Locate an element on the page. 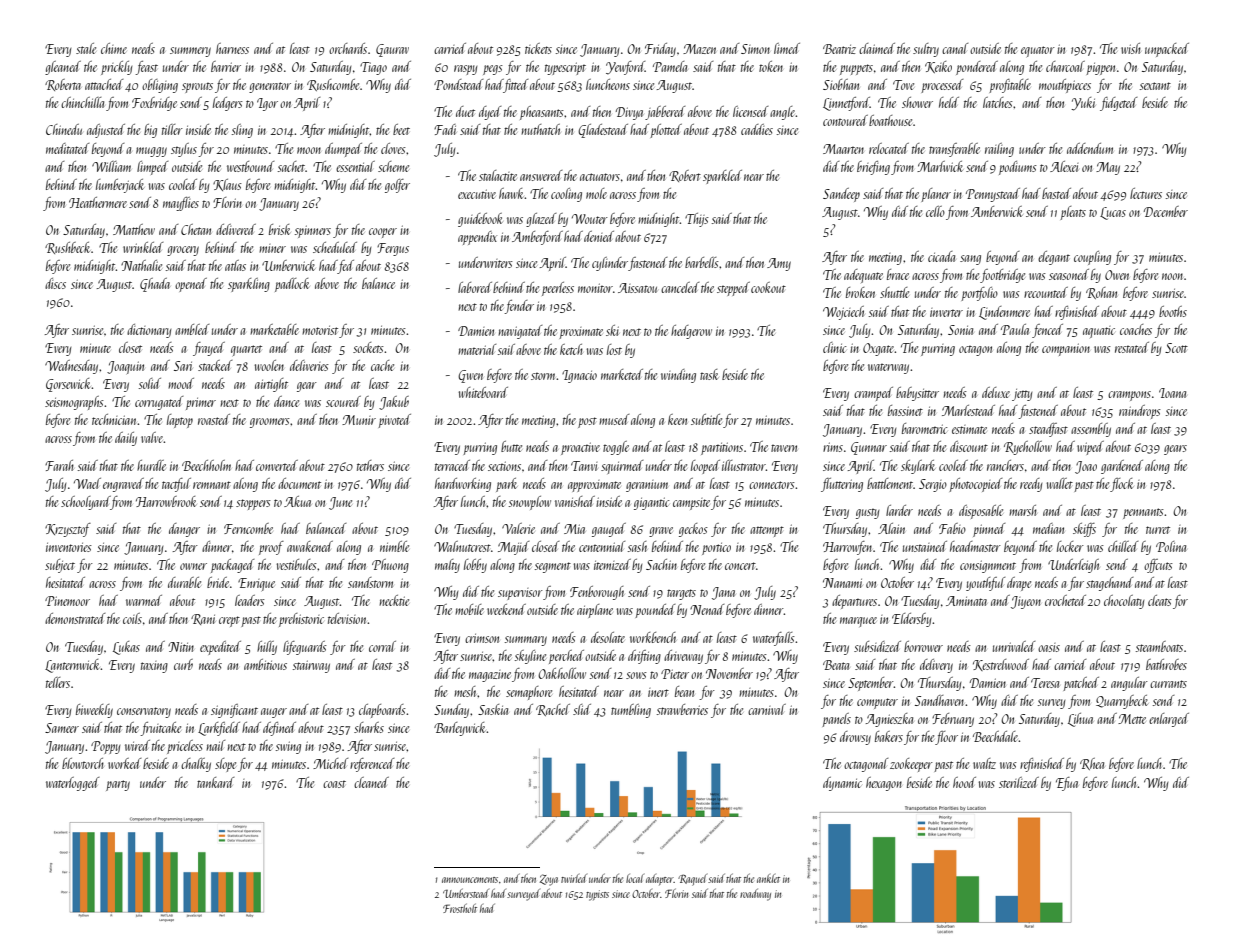 Image resolution: width=1233 pixels, height=952 pixels. drifting is located at coordinates (644, 657).
